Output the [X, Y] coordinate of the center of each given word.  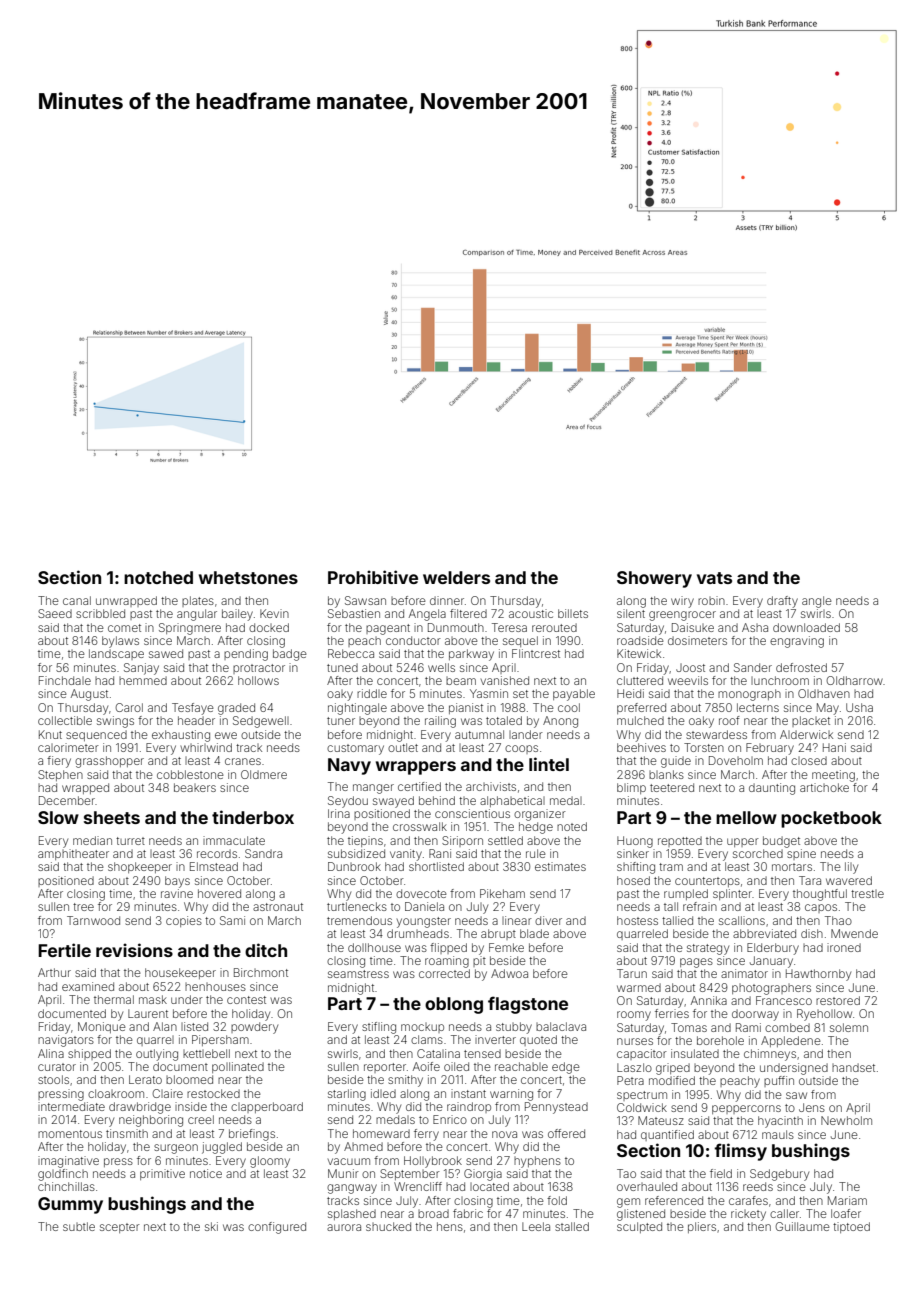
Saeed [55, 613]
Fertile [64, 950]
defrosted [801, 667]
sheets [112, 817]
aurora [344, 1227]
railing [440, 722]
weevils [688, 680]
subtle [79, 1226]
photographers [771, 989]
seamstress [358, 974]
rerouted [554, 627]
